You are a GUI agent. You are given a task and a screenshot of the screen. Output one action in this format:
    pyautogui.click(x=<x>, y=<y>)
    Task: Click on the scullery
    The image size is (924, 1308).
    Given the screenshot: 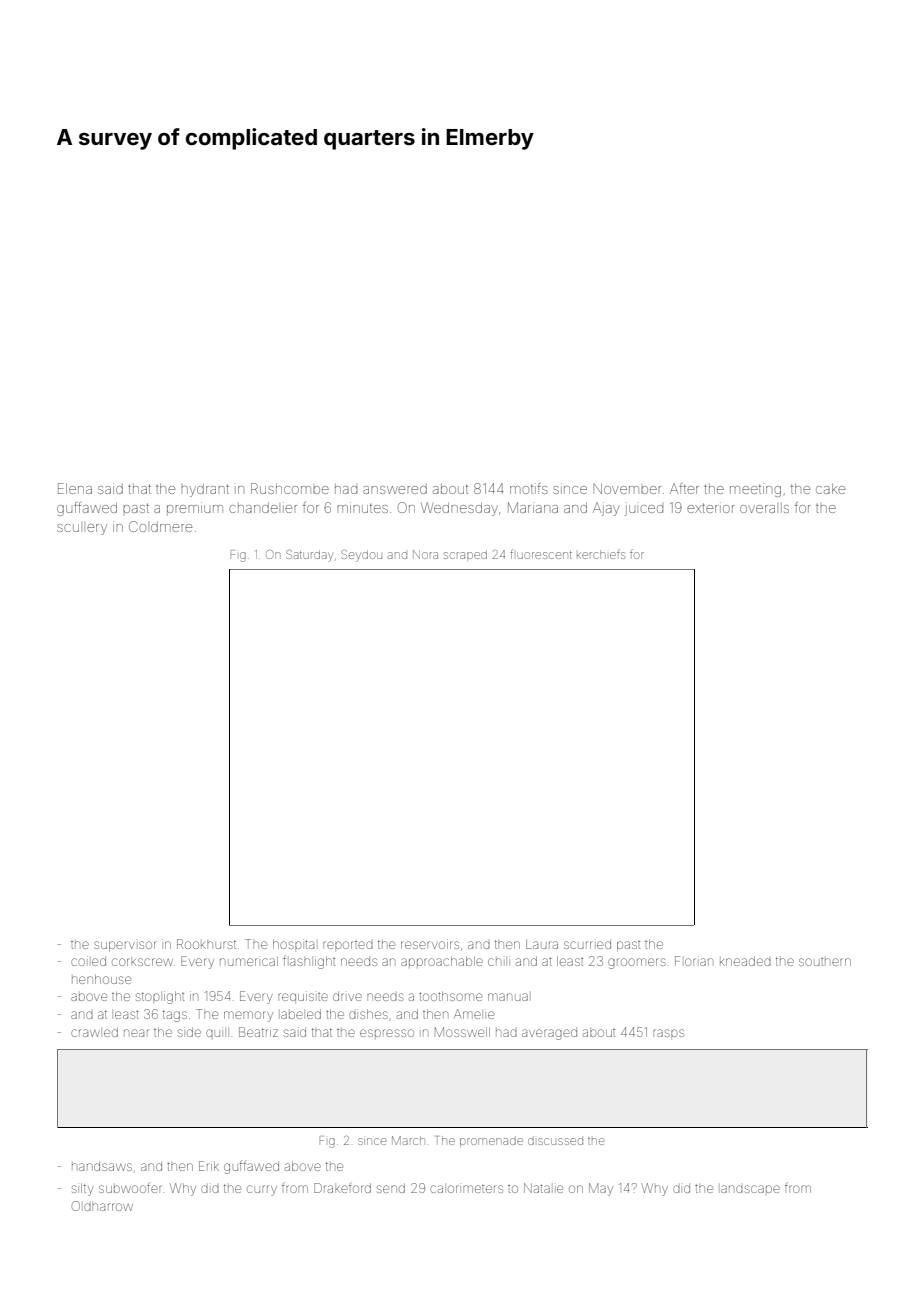 What is the action you would take?
    pyautogui.click(x=82, y=529)
